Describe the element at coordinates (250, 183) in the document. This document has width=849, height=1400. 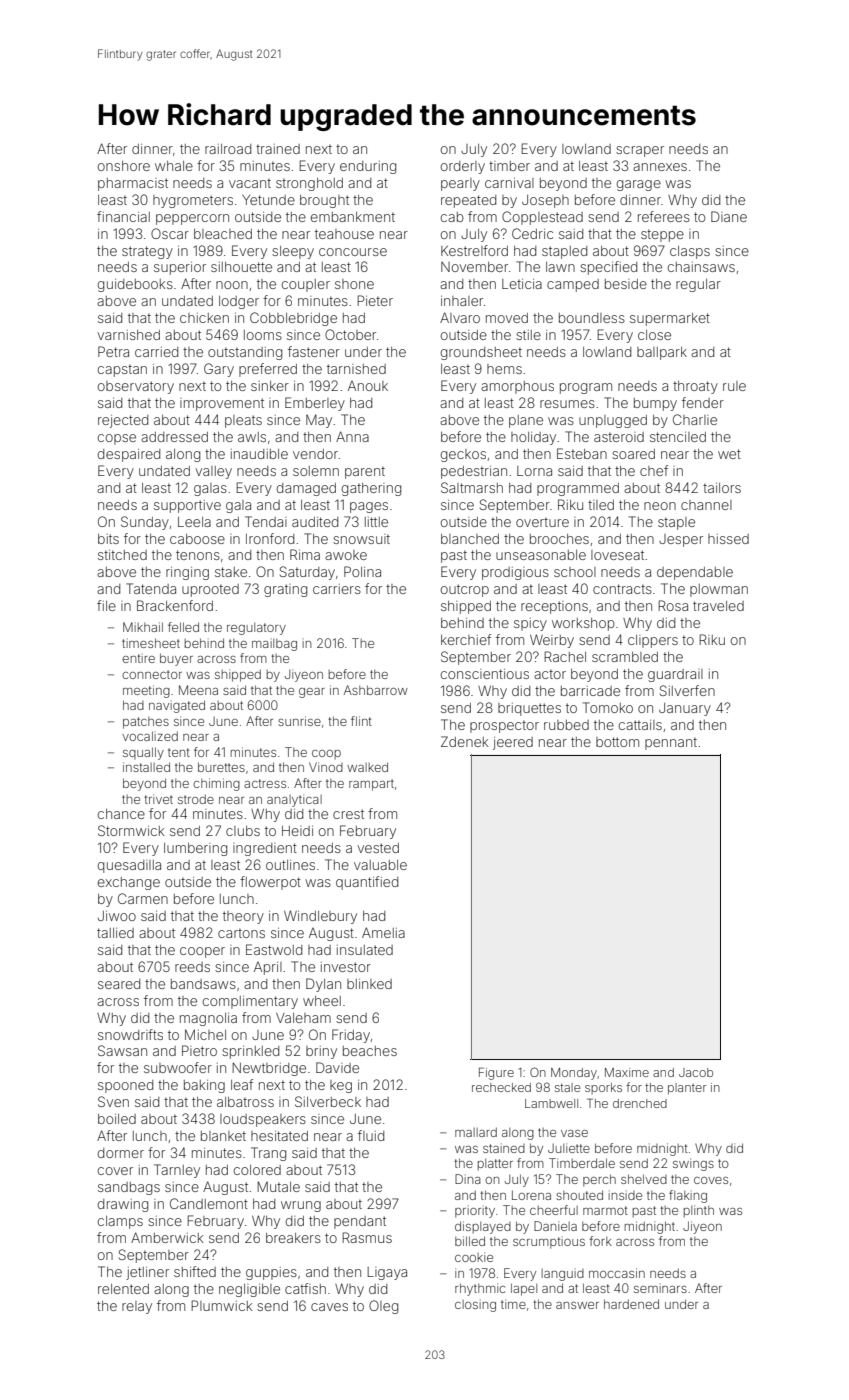
I see `vacant` at that location.
